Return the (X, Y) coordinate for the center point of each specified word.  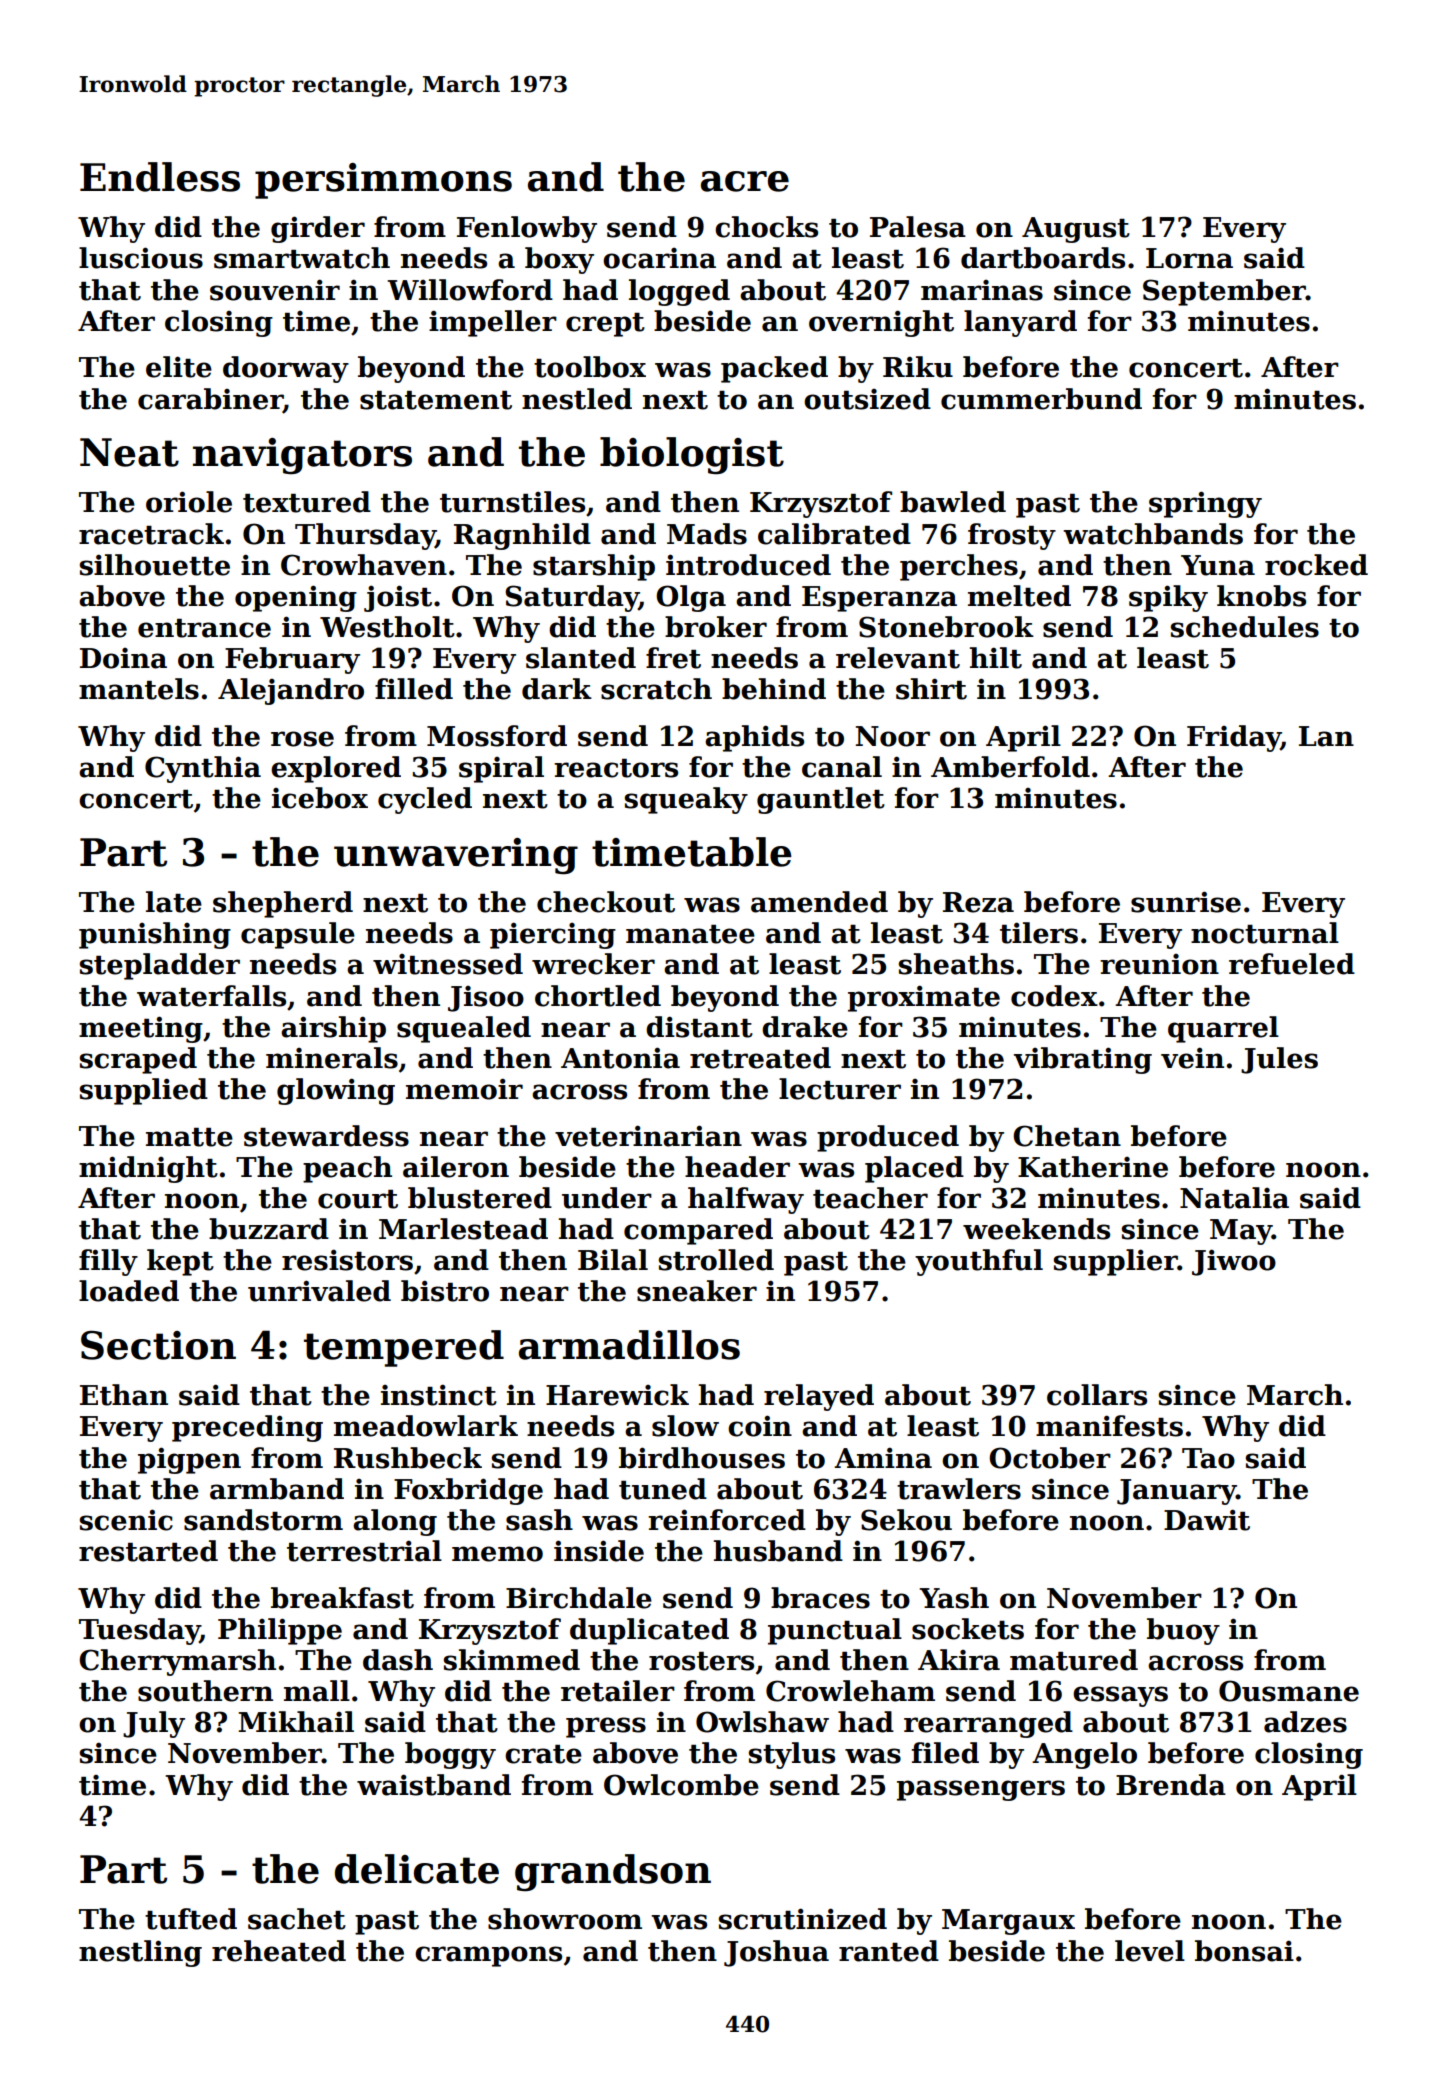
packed (774, 369)
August (1076, 230)
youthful (979, 1262)
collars (1097, 1395)
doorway (286, 369)
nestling (140, 1953)
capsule (298, 935)
